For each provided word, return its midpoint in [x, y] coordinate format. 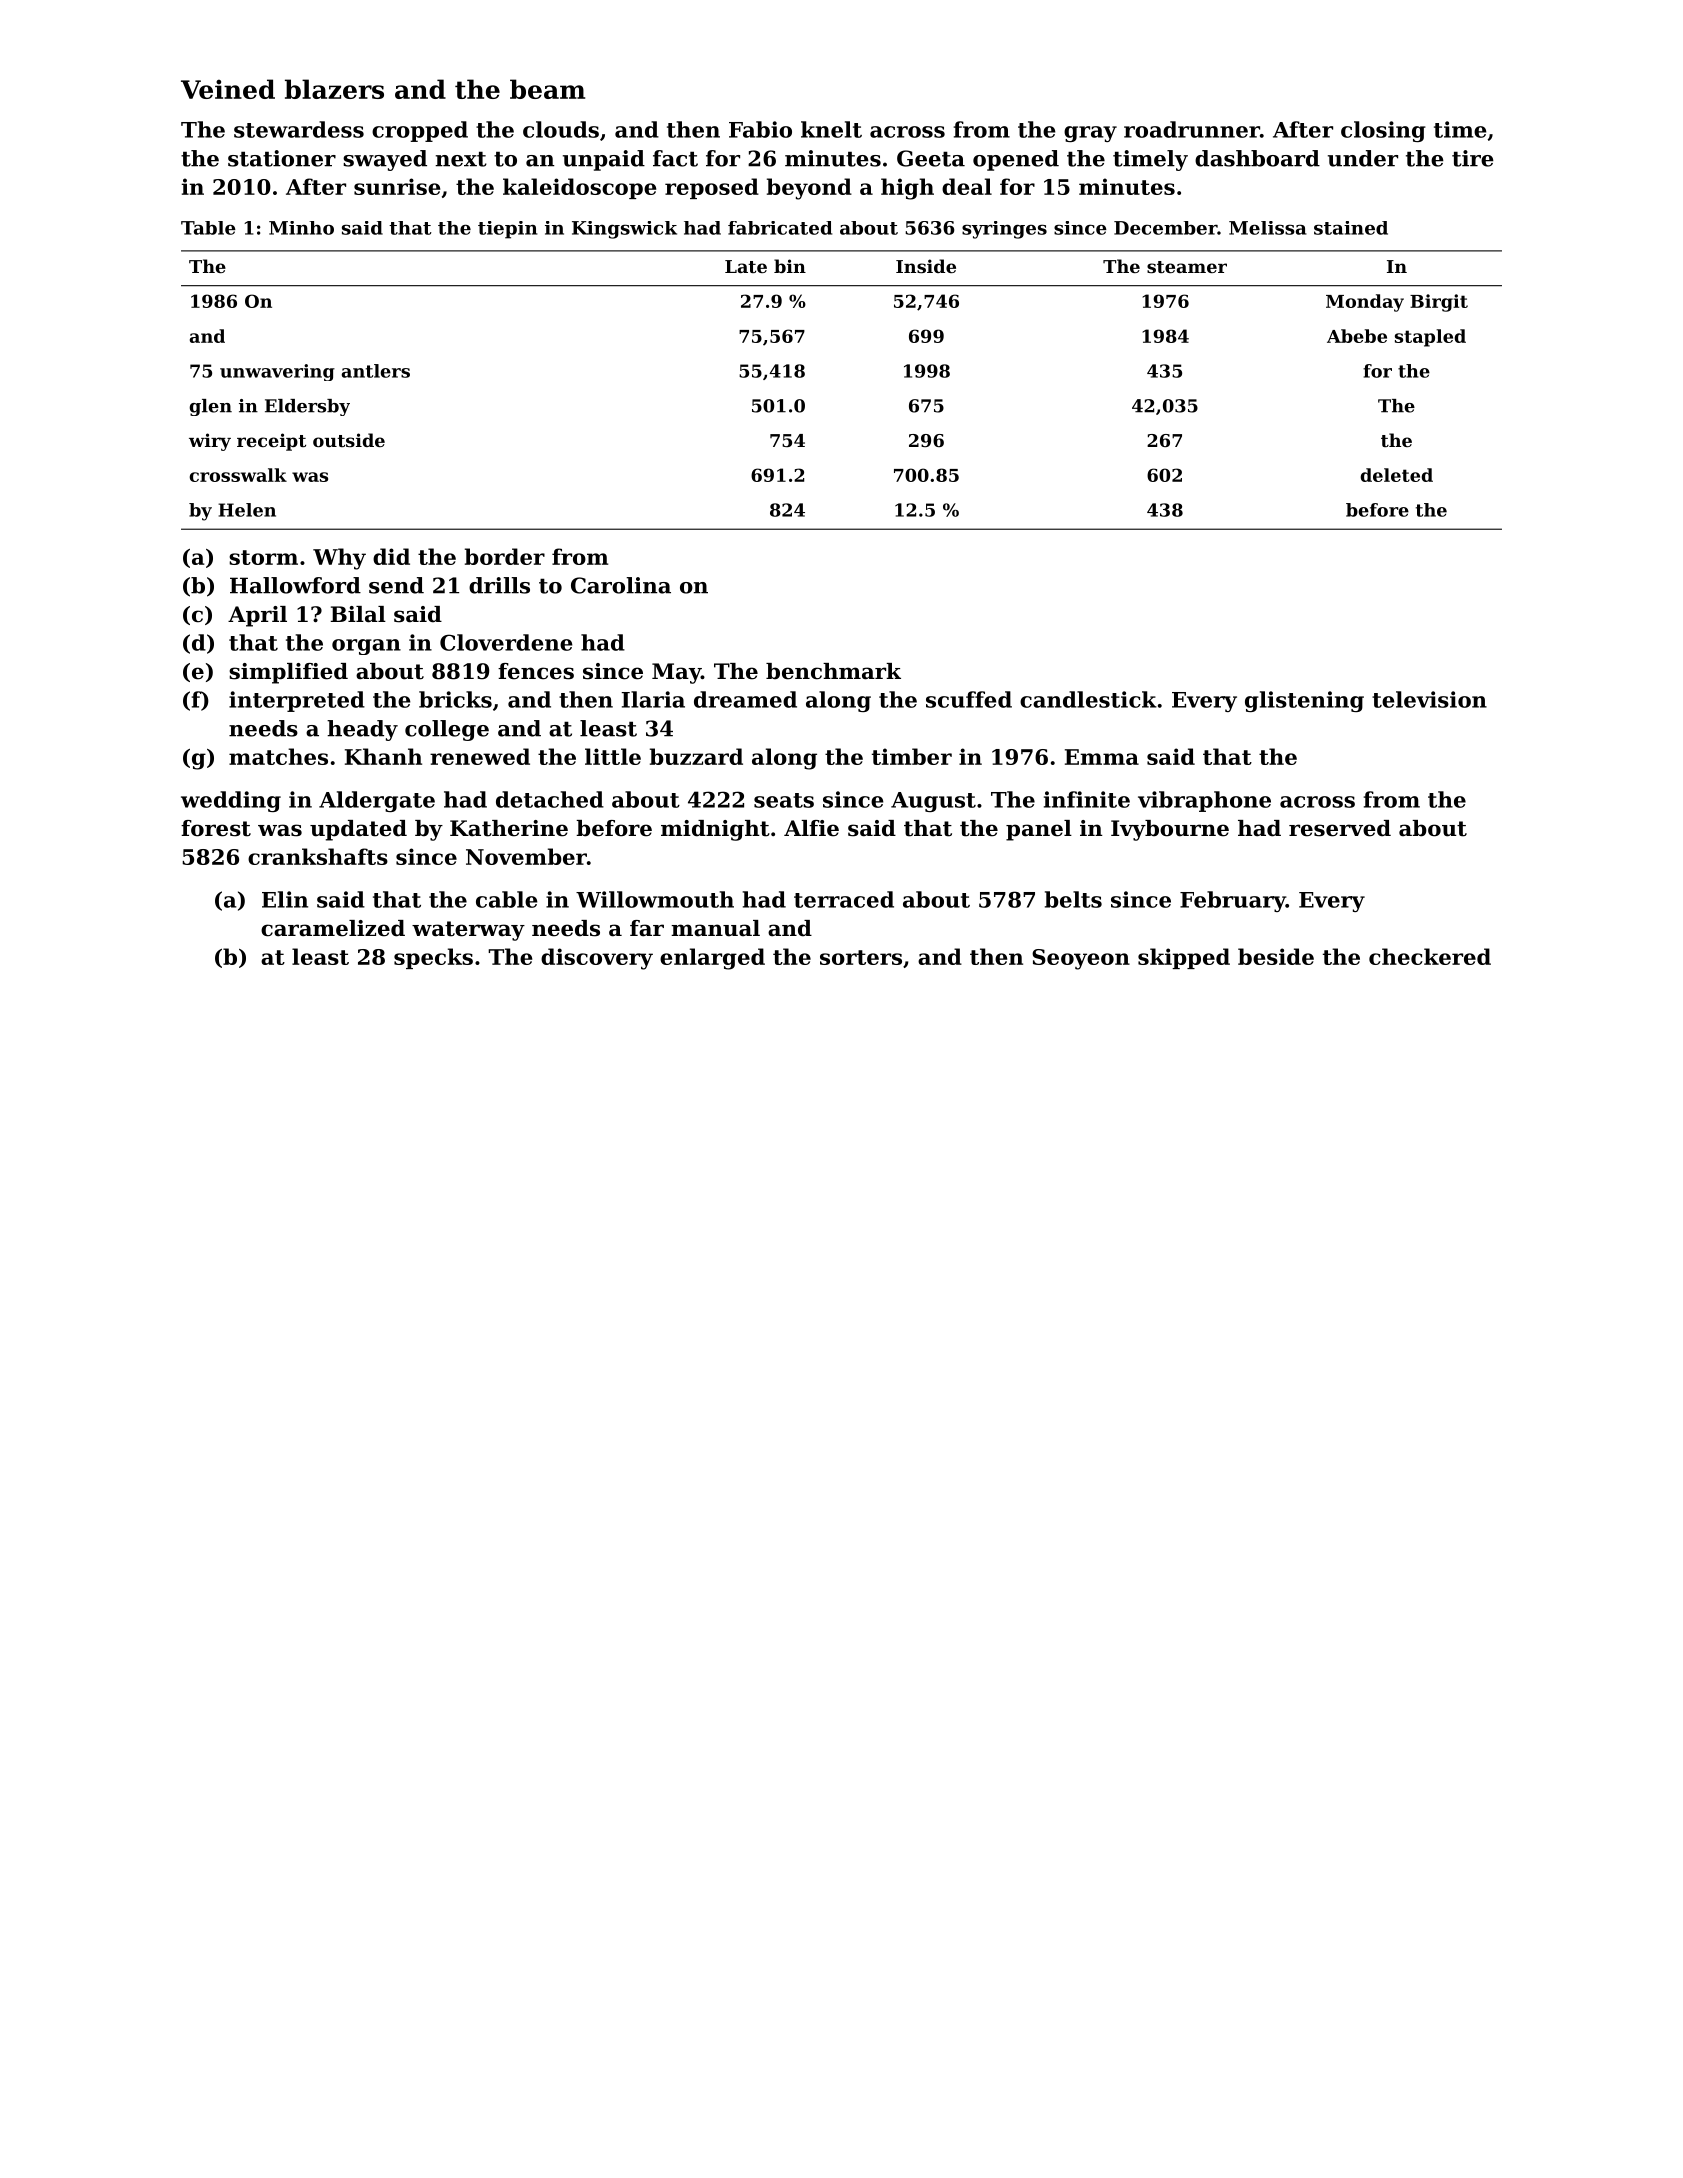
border [505, 556]
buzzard [696, 756]
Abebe [1357, 336]
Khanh [383, 756]
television [1429, 699]
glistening [1304, 701]
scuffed [969, 699]
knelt [831, 129]
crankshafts [318, 856]
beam [547, 89]
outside [349, 440]
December [1165, 228]
